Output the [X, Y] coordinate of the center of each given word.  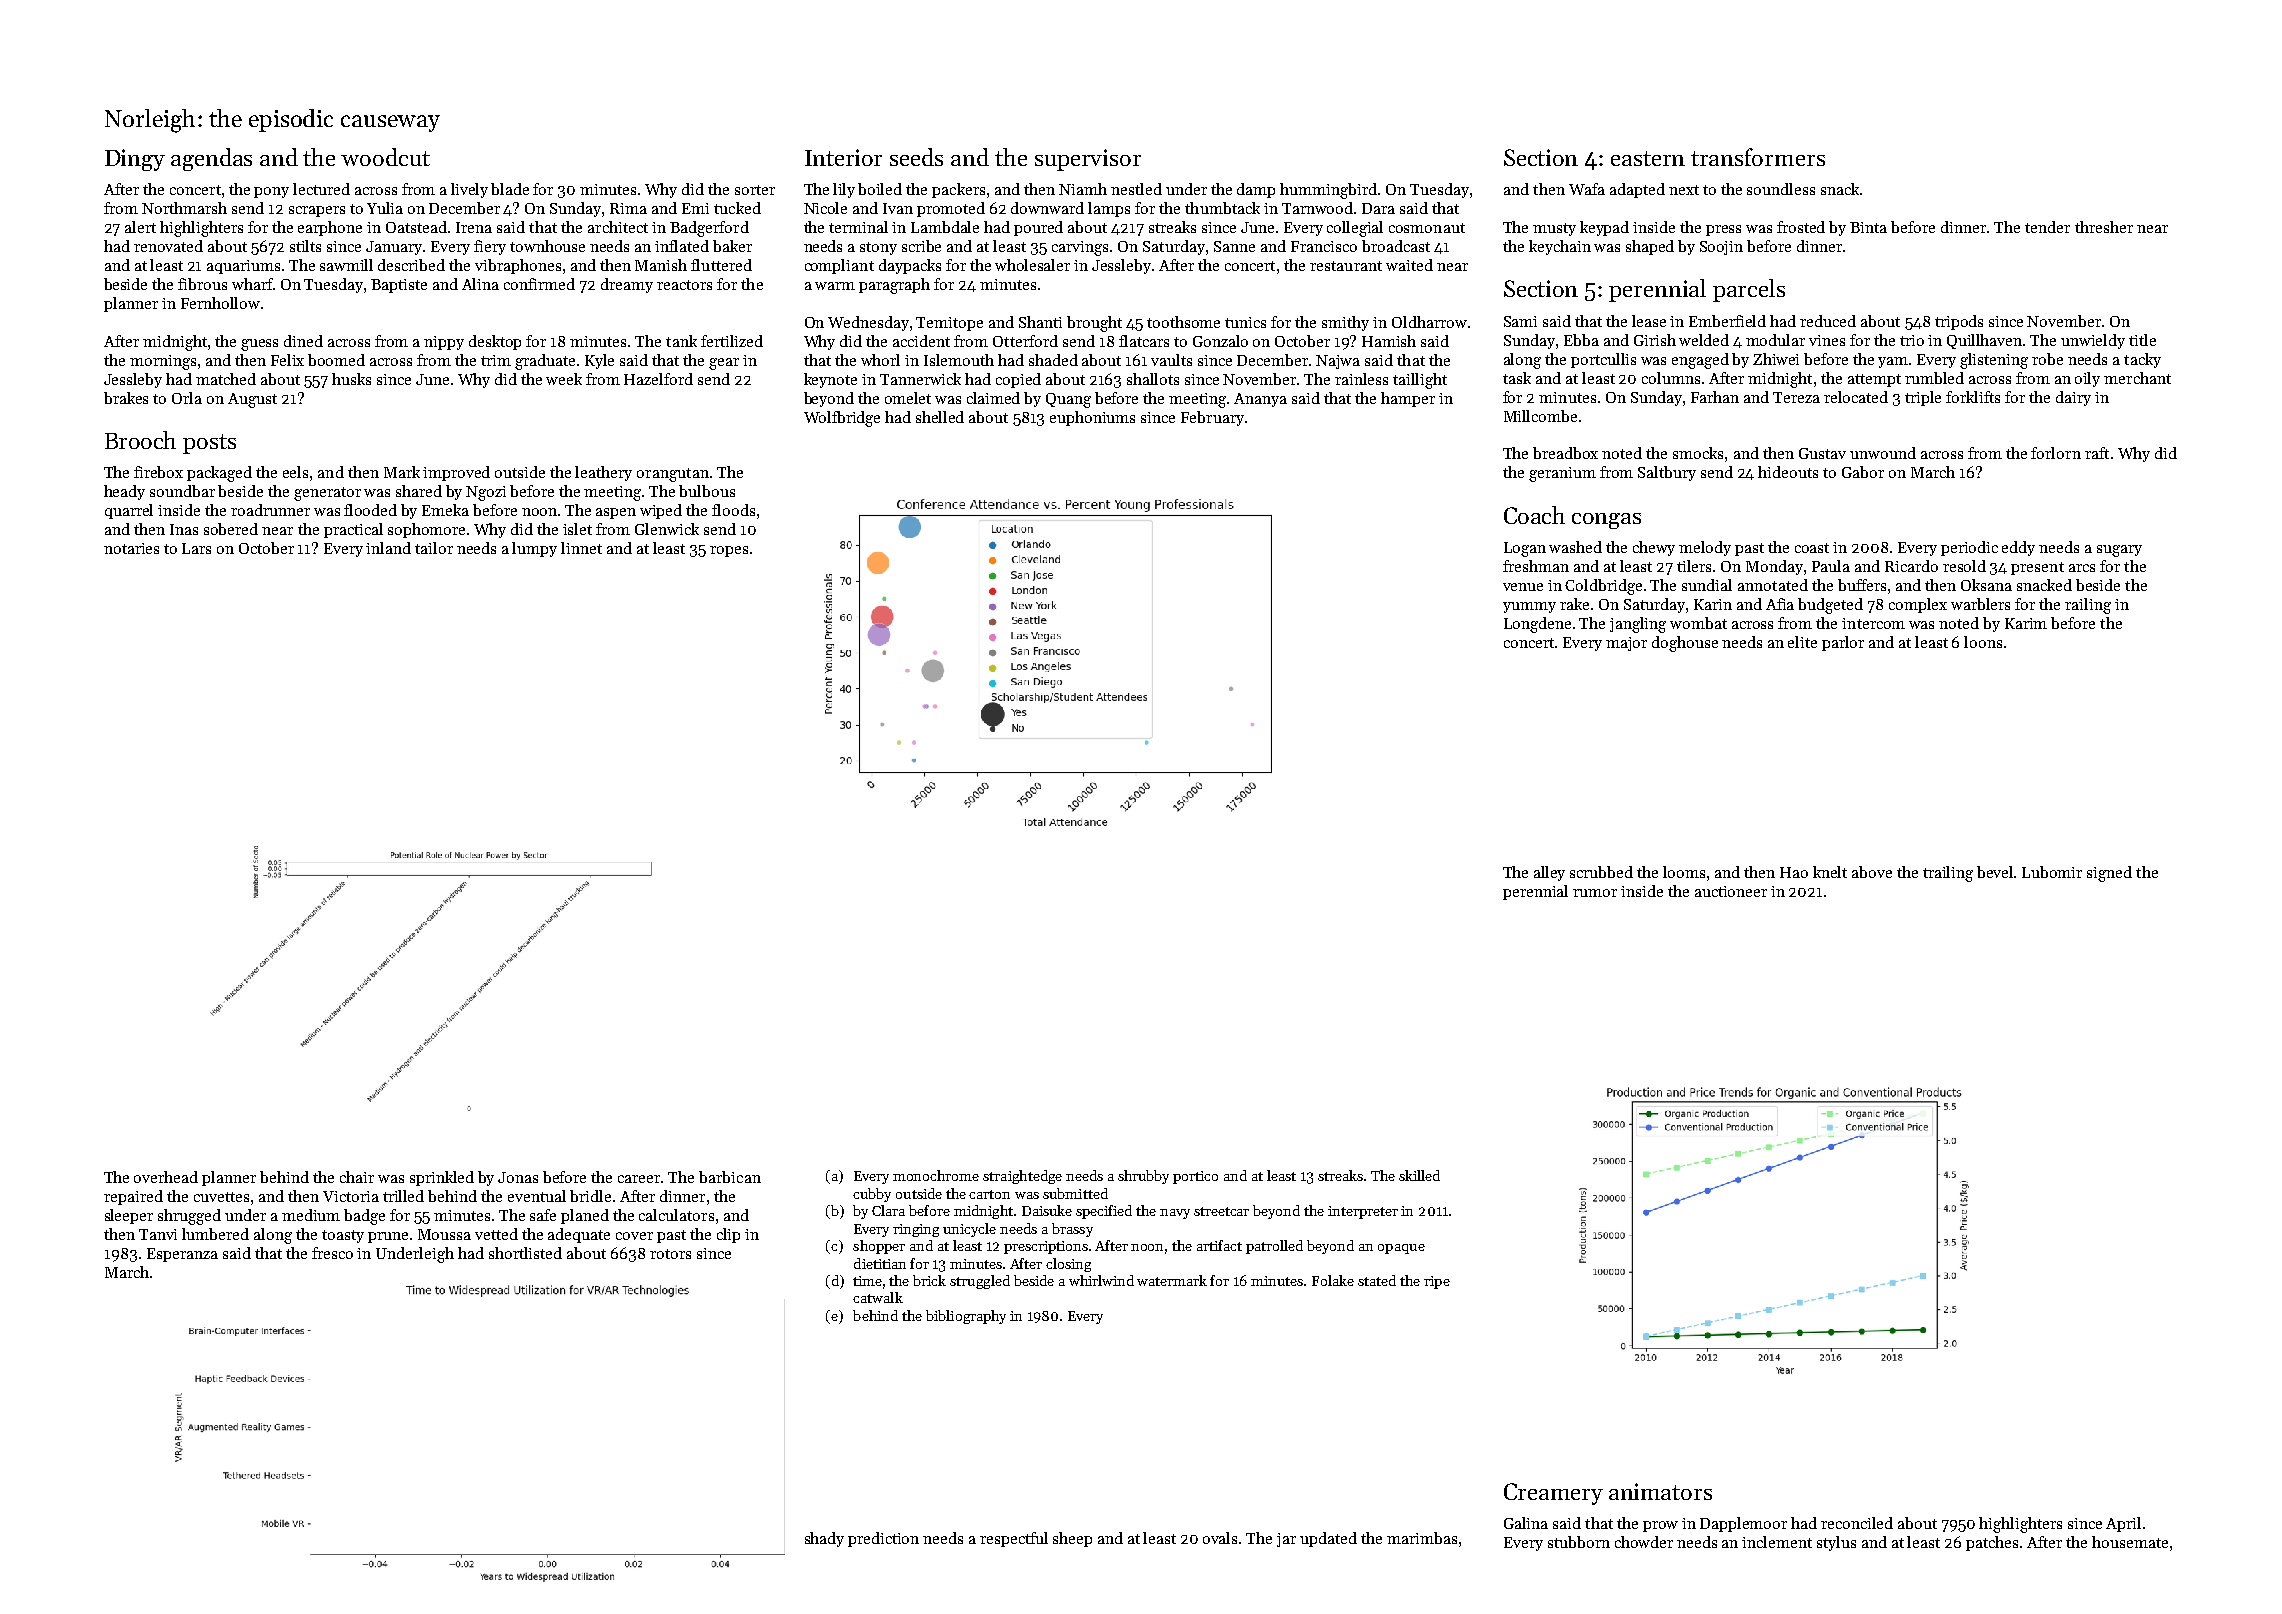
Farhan [1715, 397]
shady [824, 1539]
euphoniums [1092, 418]
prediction [883, 1539]
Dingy [135, 160]
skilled [1419, 1175]
